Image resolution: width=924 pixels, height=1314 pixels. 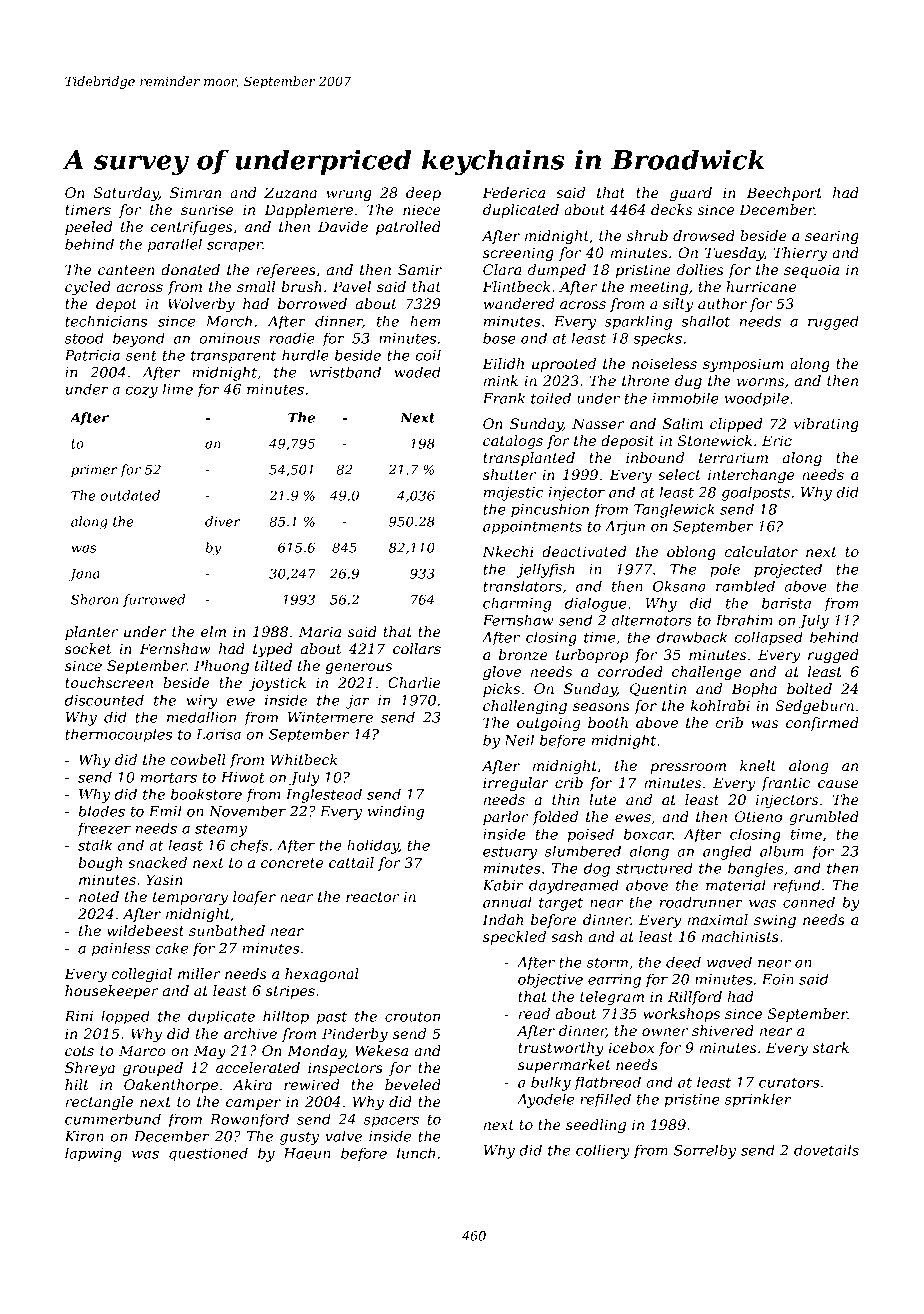 What do you see at coordinates (414, 682) in the page?
I see `Charlie` at bounding box center [414, 682].
